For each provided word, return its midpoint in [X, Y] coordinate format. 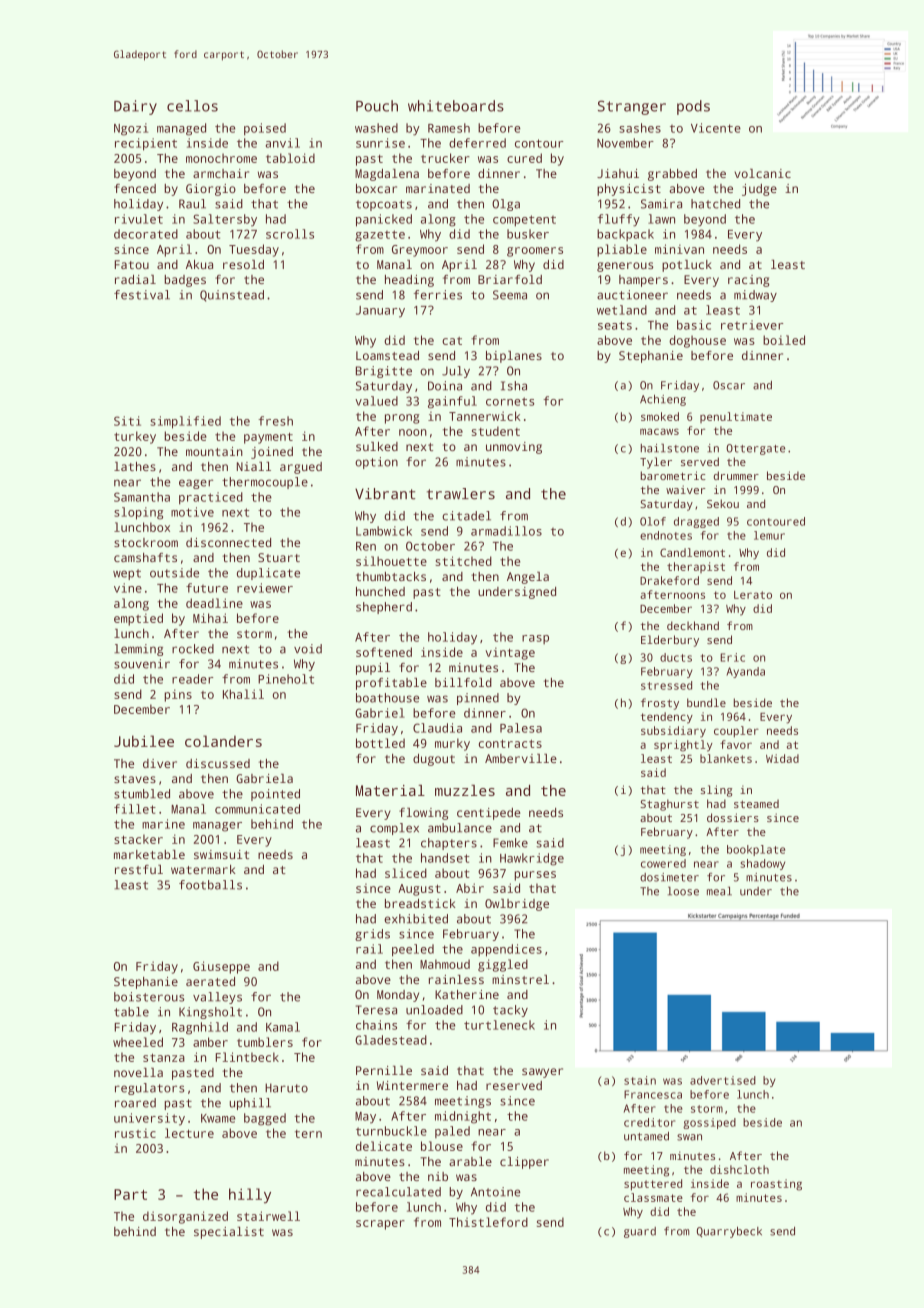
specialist [229, 1233]
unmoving [514, 448]
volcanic [762, 173]
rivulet [139, 219]
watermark [203, 869]
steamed [756, 803]
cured [524, 158]
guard [640, 1232]
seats [615, 325]
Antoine [496, 1192]
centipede [489, 814]
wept [127, 574]
